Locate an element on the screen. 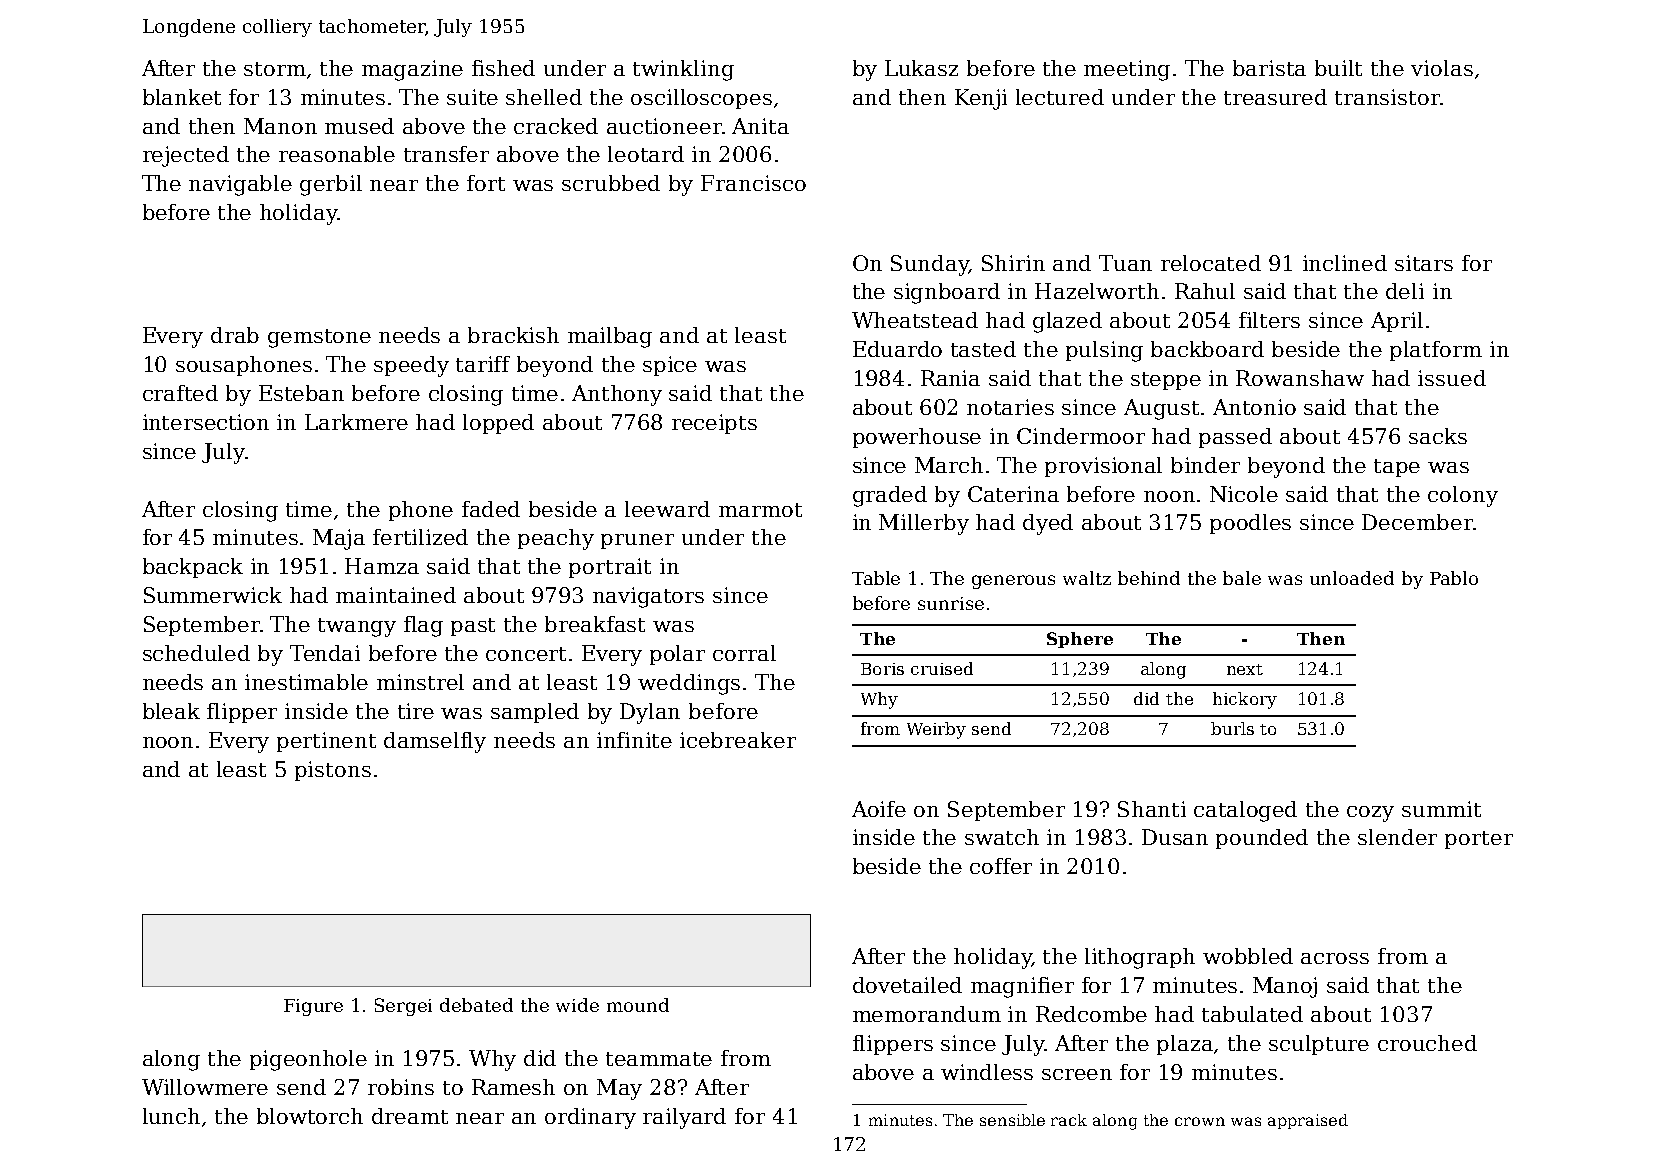  breakfast is located at coordinates (595, 624).
